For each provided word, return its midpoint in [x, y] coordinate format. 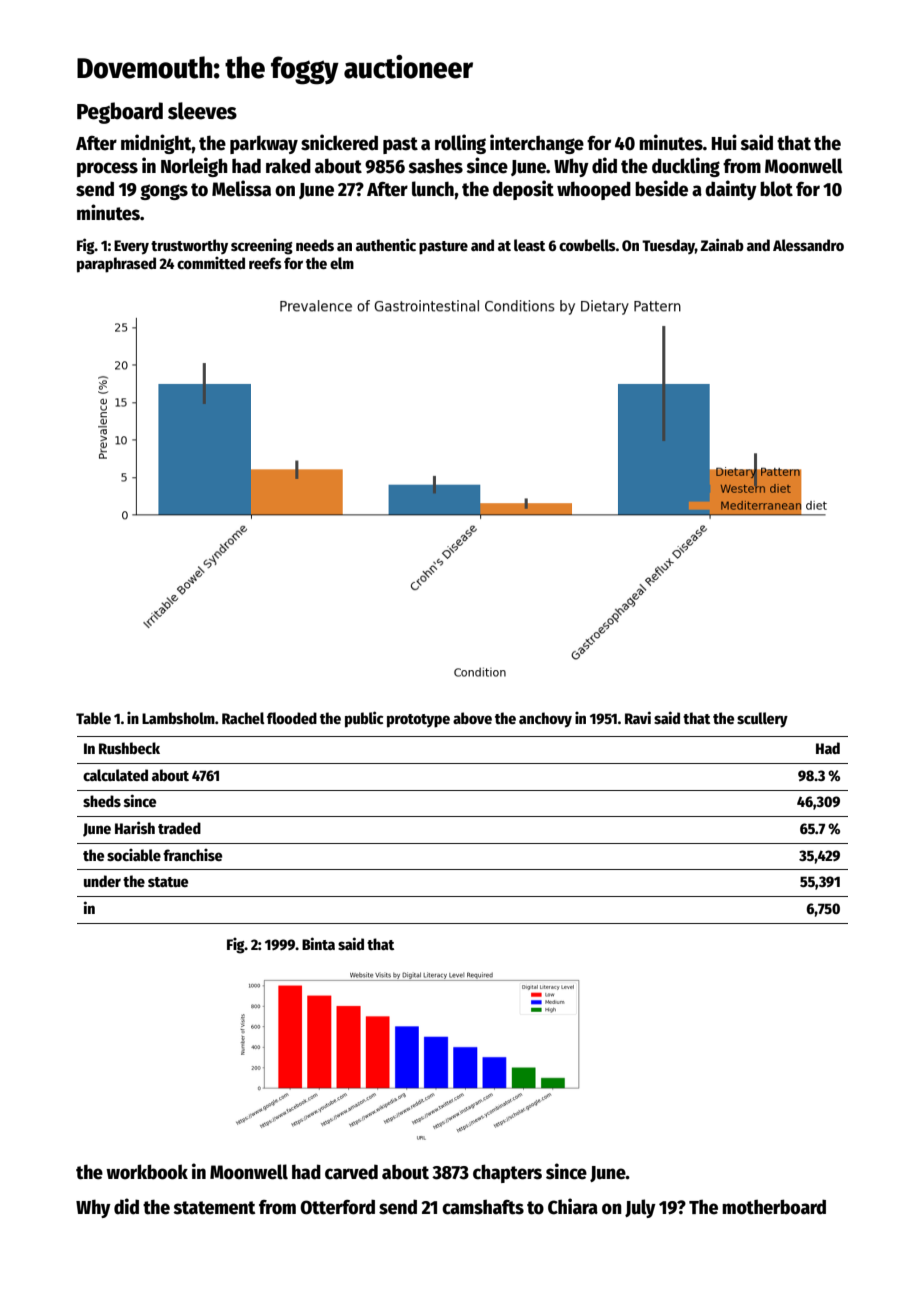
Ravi [638, 717]
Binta [318, 943]
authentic [386, 244]
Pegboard [120, 113]
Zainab [722, 244]
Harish [135, 827]
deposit [523, 190]
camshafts [483, 1207]
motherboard [774, 1207]
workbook [147, 1172]
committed [211, 263]
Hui [724, 142]
